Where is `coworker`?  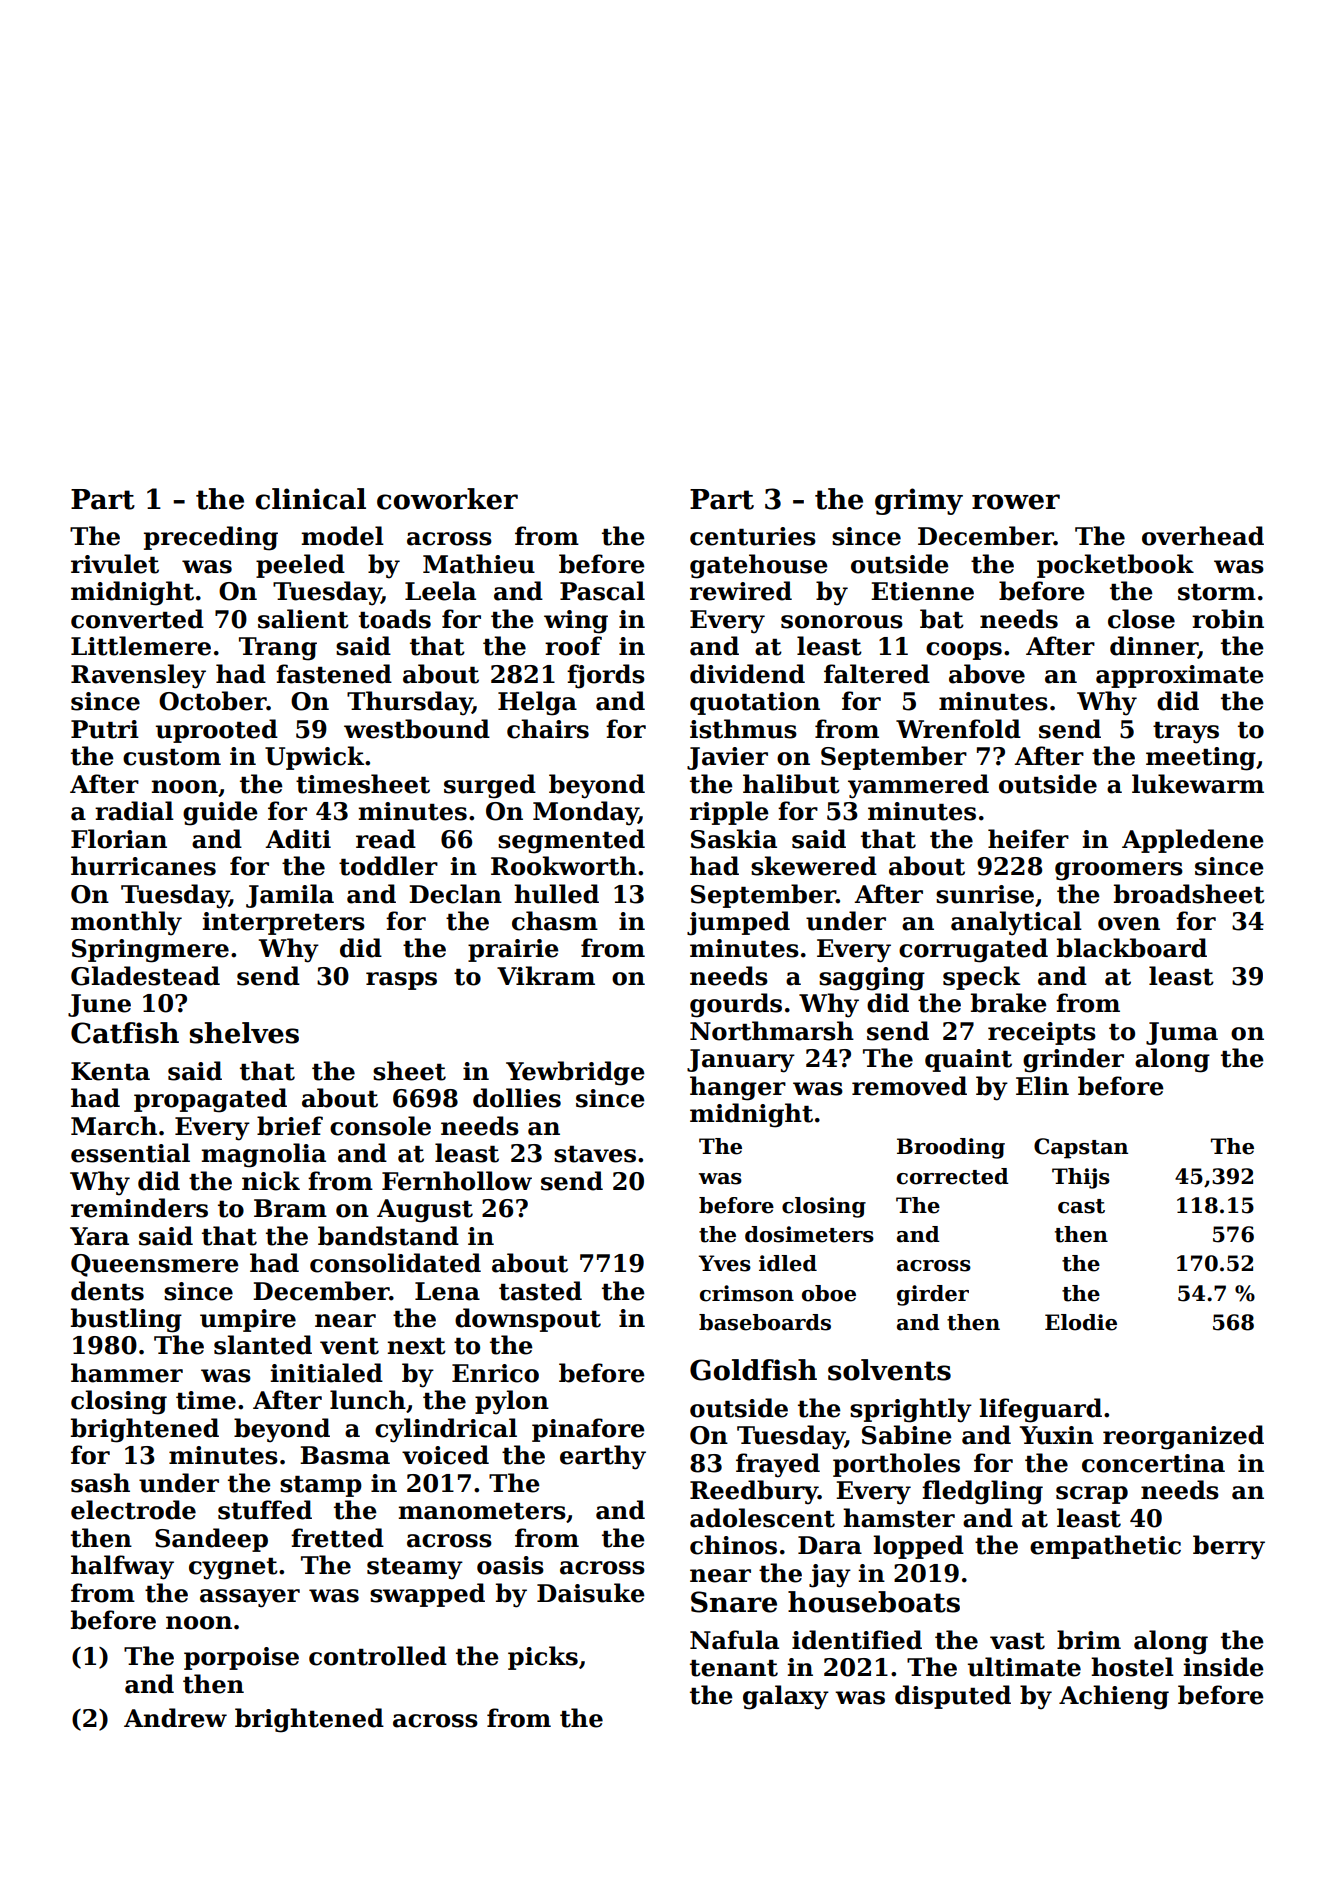
coworker is located at coordinates (447, 499).
